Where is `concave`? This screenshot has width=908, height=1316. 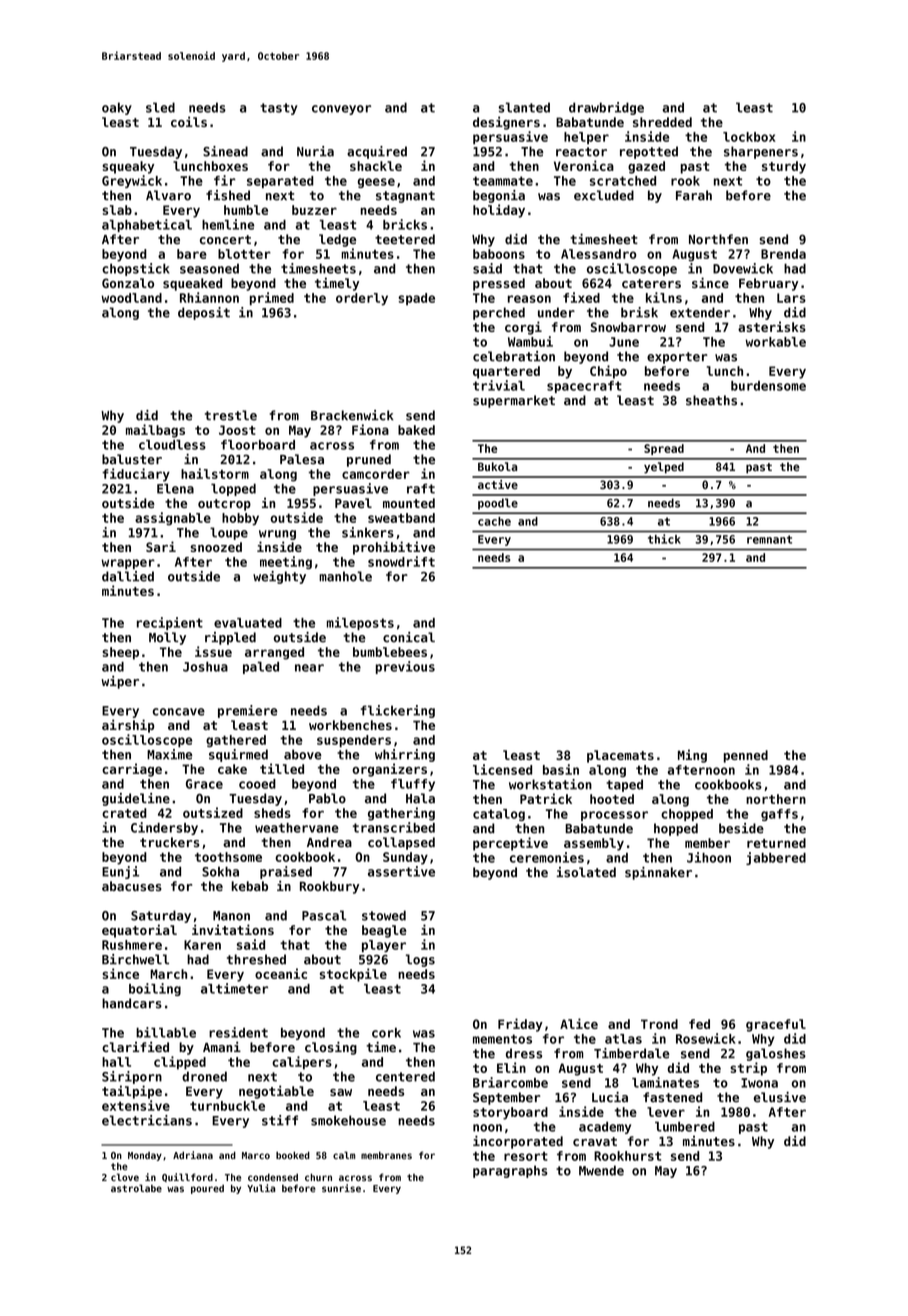
concave is located at coordinates (179, 712).
